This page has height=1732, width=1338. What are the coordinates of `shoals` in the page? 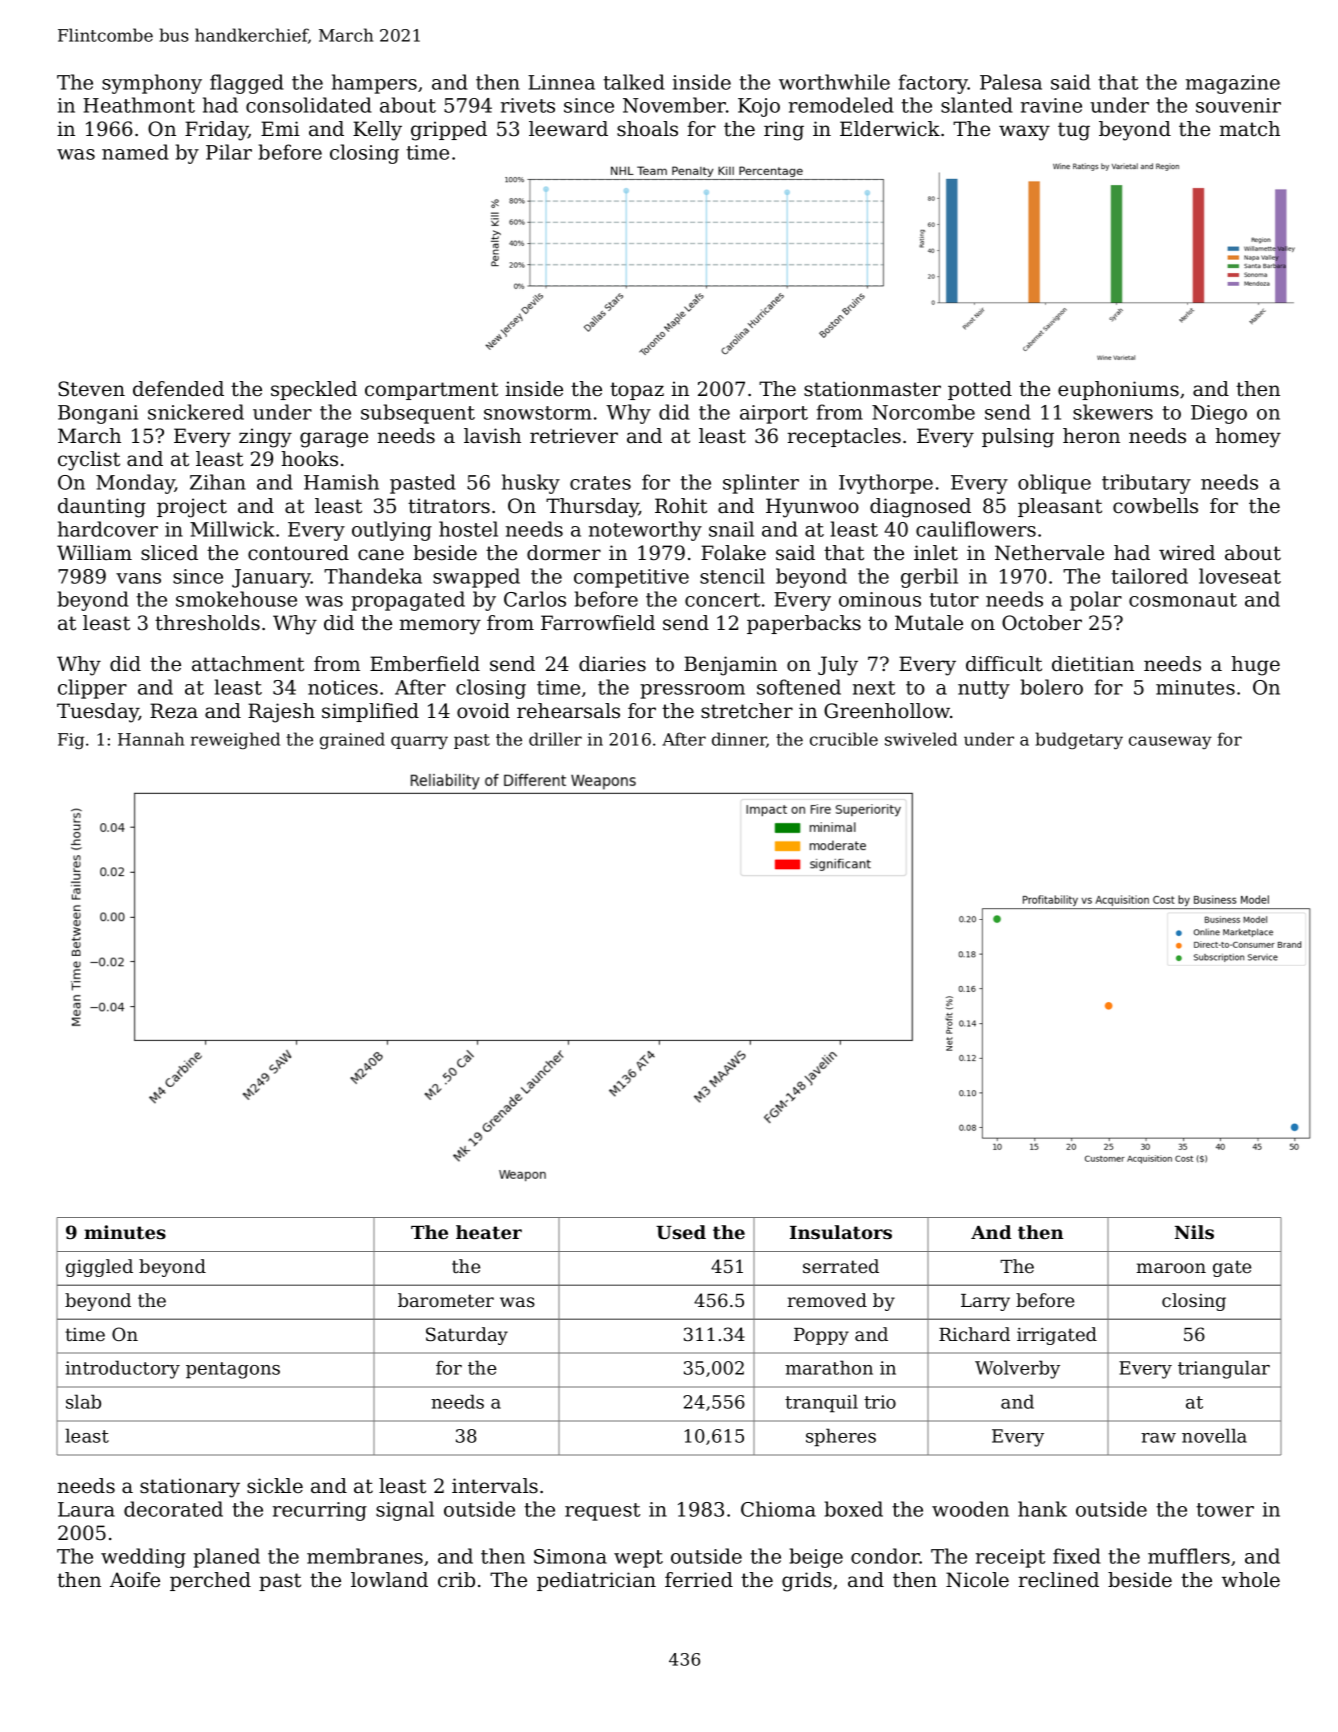 It's located at (647, 129).
